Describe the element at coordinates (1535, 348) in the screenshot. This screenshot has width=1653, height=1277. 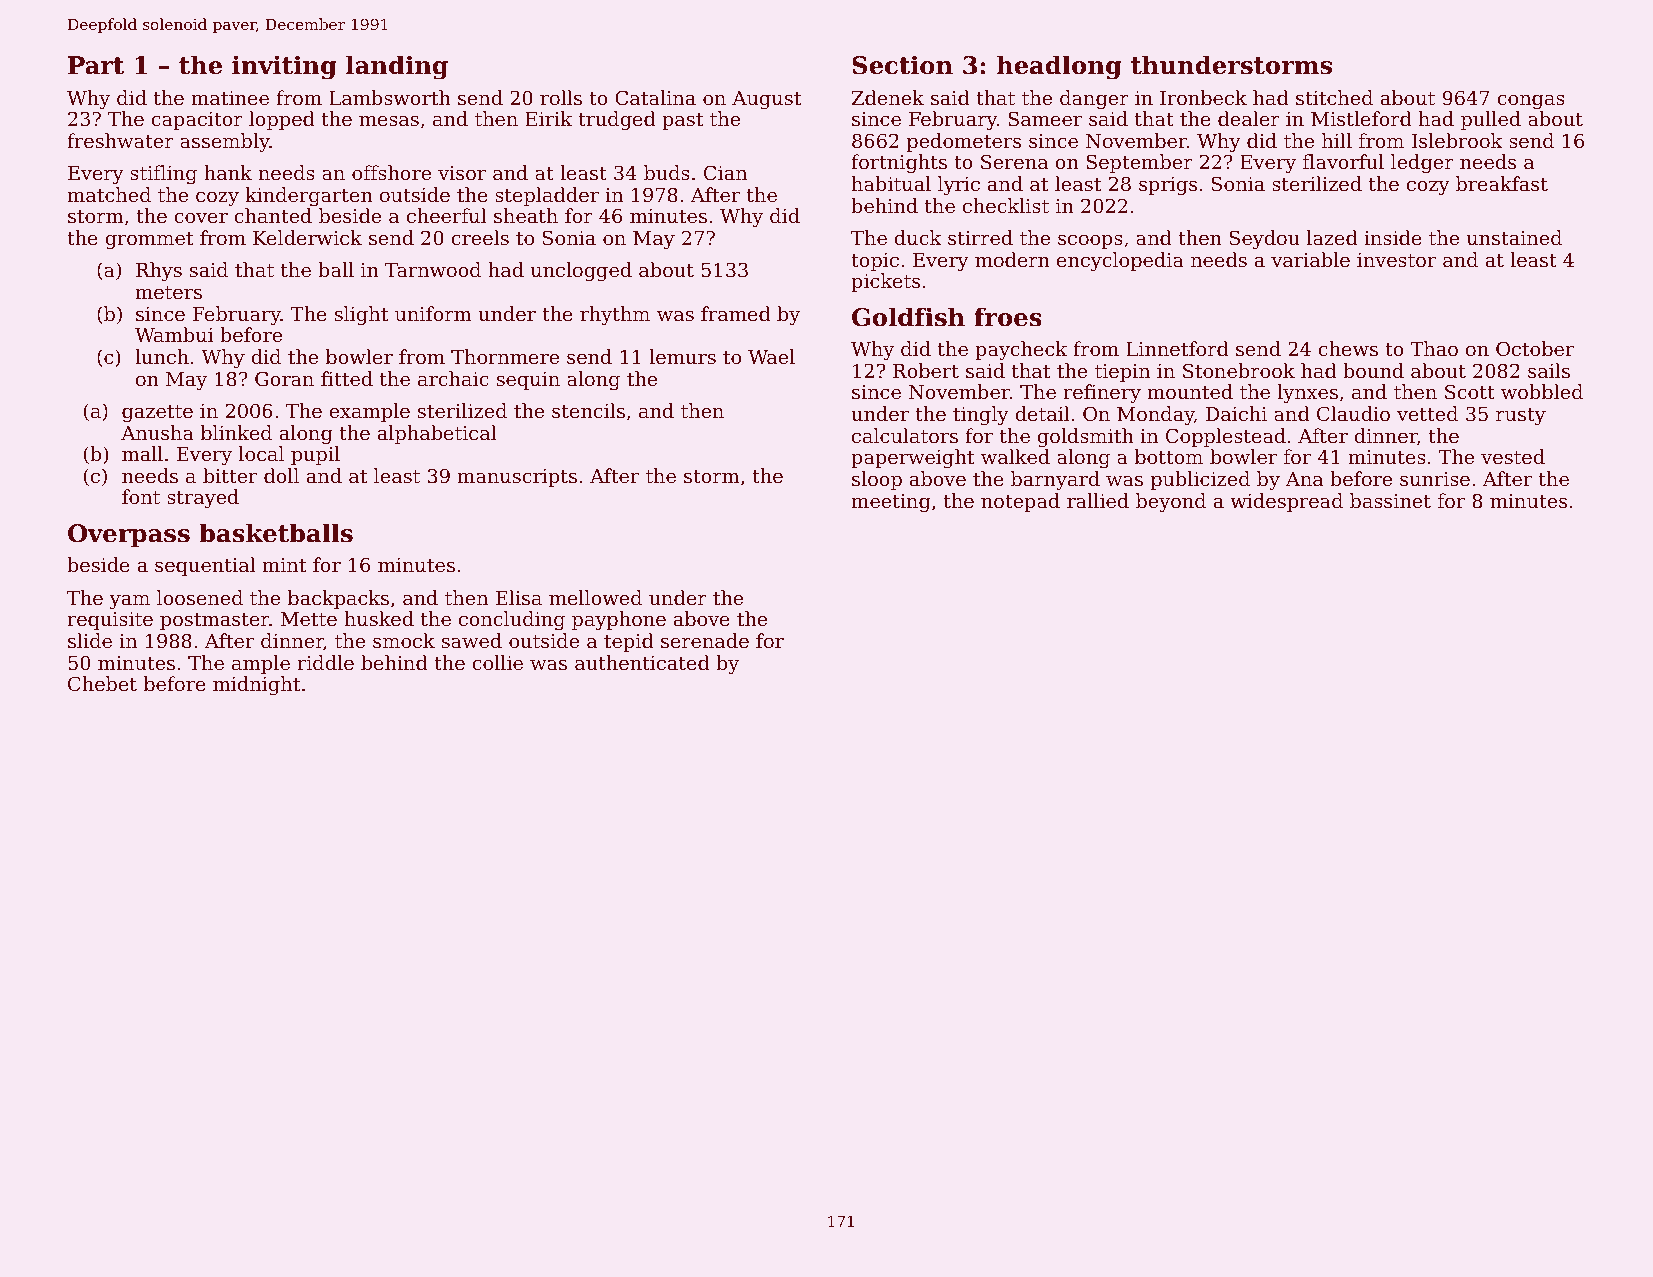
I see `October` at that location.
